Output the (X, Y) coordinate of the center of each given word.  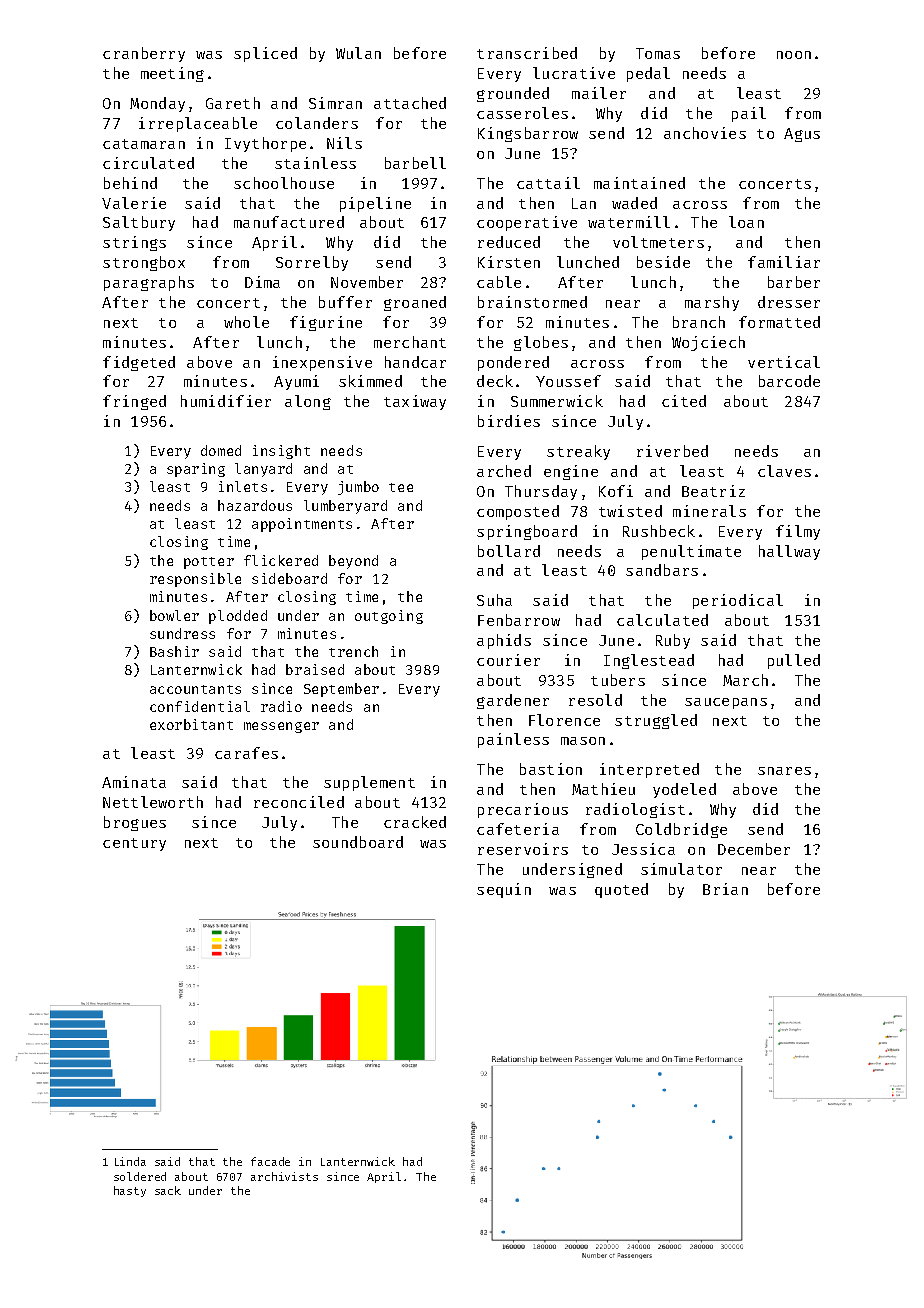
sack (168, 1190)
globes (541, 343)
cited (684, 401)
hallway (789, 552)
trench (353, 651)
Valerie (134, 203)
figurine (326, 323)
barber (794, 282)
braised (315, 669)
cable (499, 282)
